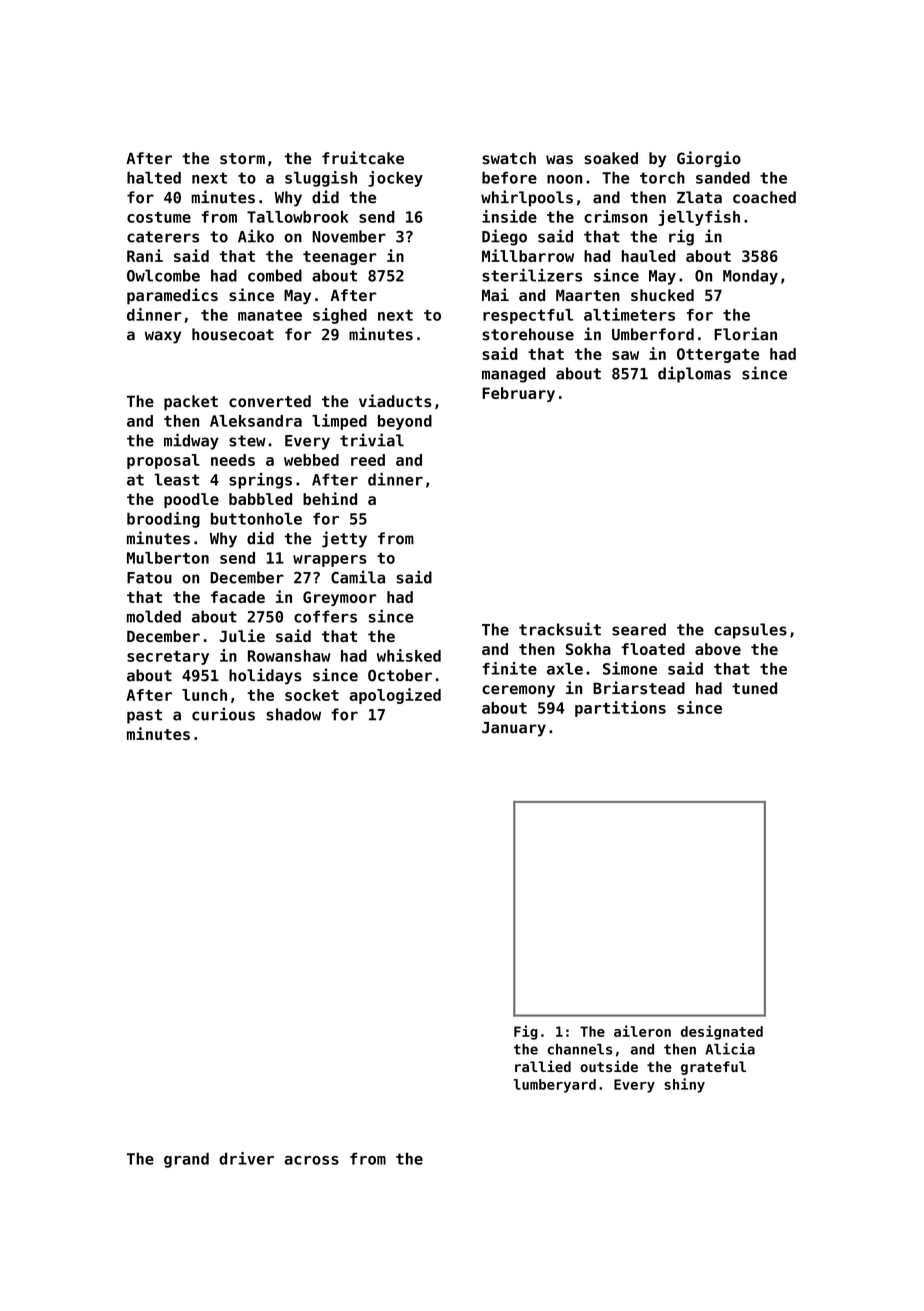 The height and width of the image is (1311, 924). Describe the element at coordinates (764, 197) in the image. I see `coached` at that location.
